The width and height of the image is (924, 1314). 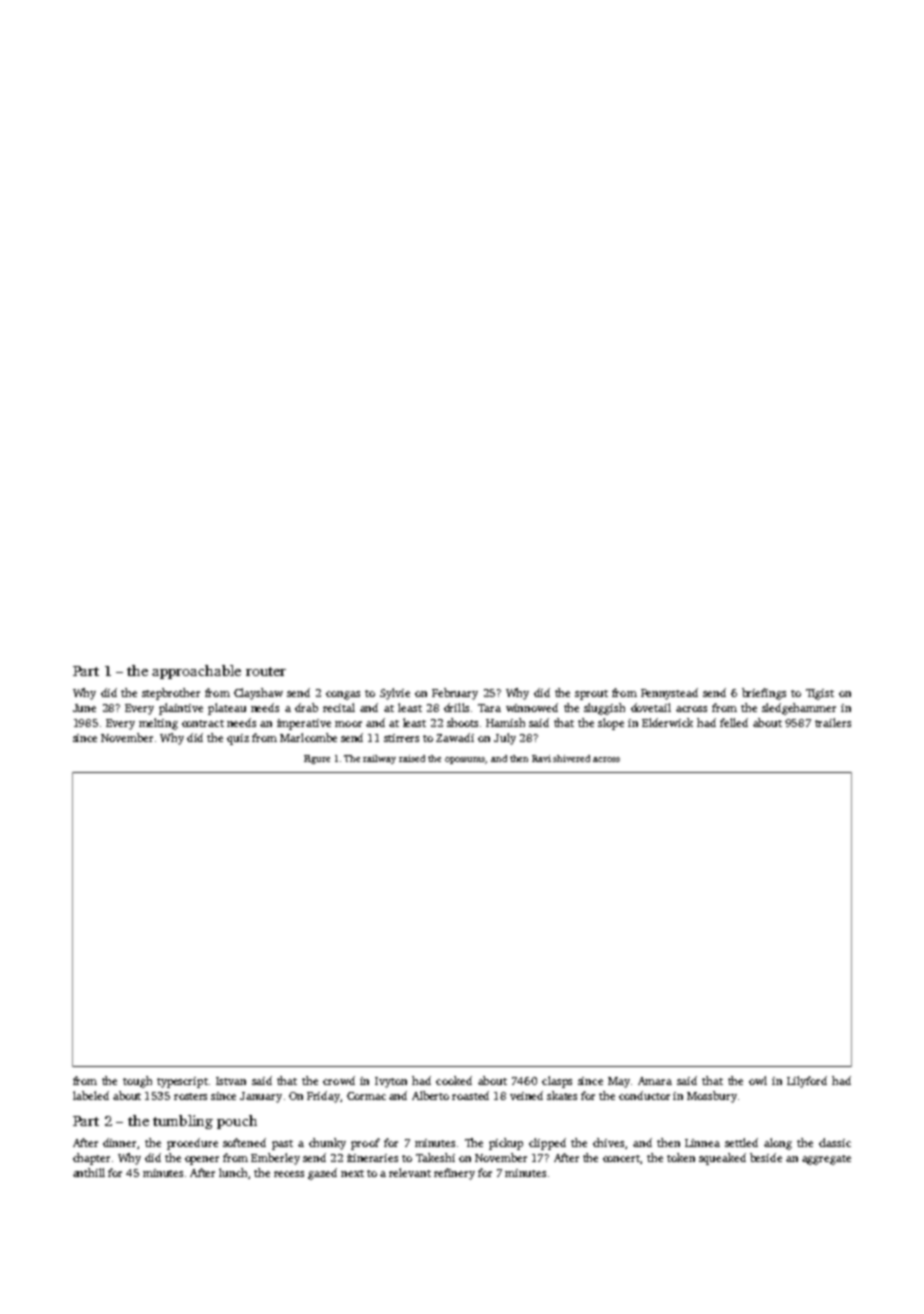 What do you see at coordinates (454, 1174) in the image?
I see `refinery` at bounding box center [454, 1174].
